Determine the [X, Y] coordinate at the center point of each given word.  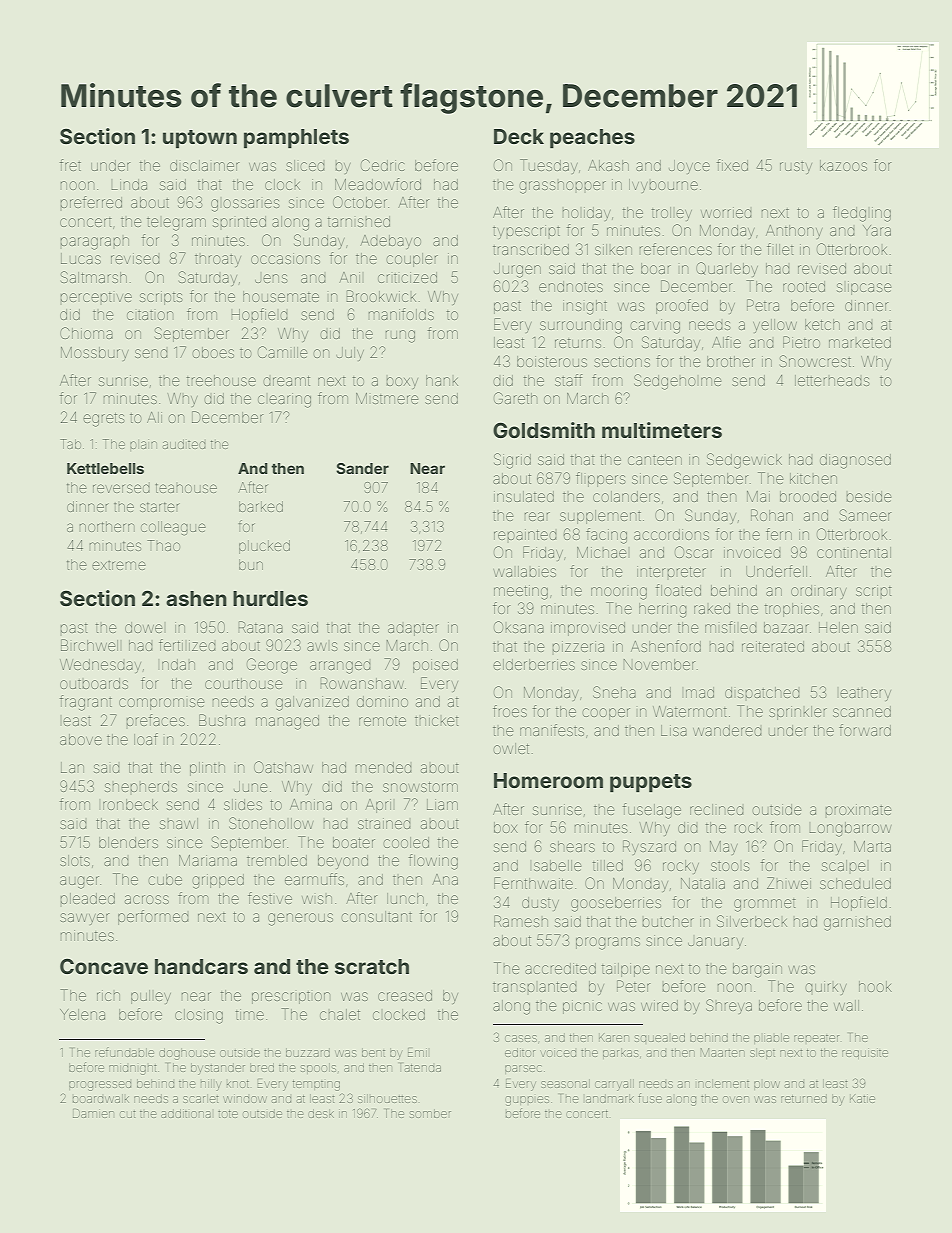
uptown [200, 139]
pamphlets [296, 139]
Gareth [515, 398]
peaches [592, 139]
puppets [651, 783]
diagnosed [855, 461]
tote [228, 1114]
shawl [179, 823]
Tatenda [420, 1067]
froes [510, 711]
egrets [103, 420]
